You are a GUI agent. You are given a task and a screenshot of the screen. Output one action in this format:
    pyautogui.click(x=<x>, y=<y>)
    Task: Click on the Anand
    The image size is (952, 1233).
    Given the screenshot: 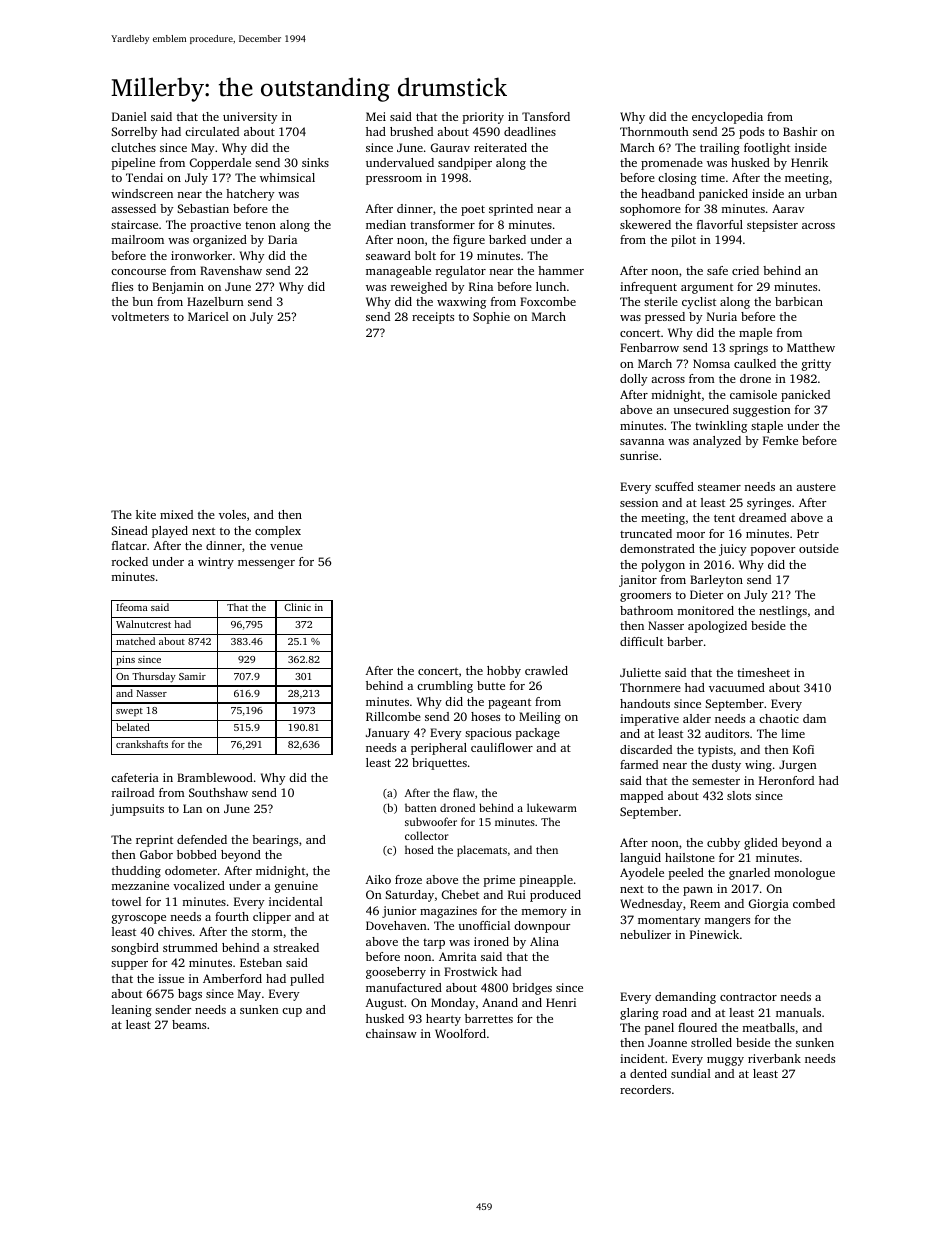 What is the action you would take?
    pyautogui.click(x=500, y=1002)
